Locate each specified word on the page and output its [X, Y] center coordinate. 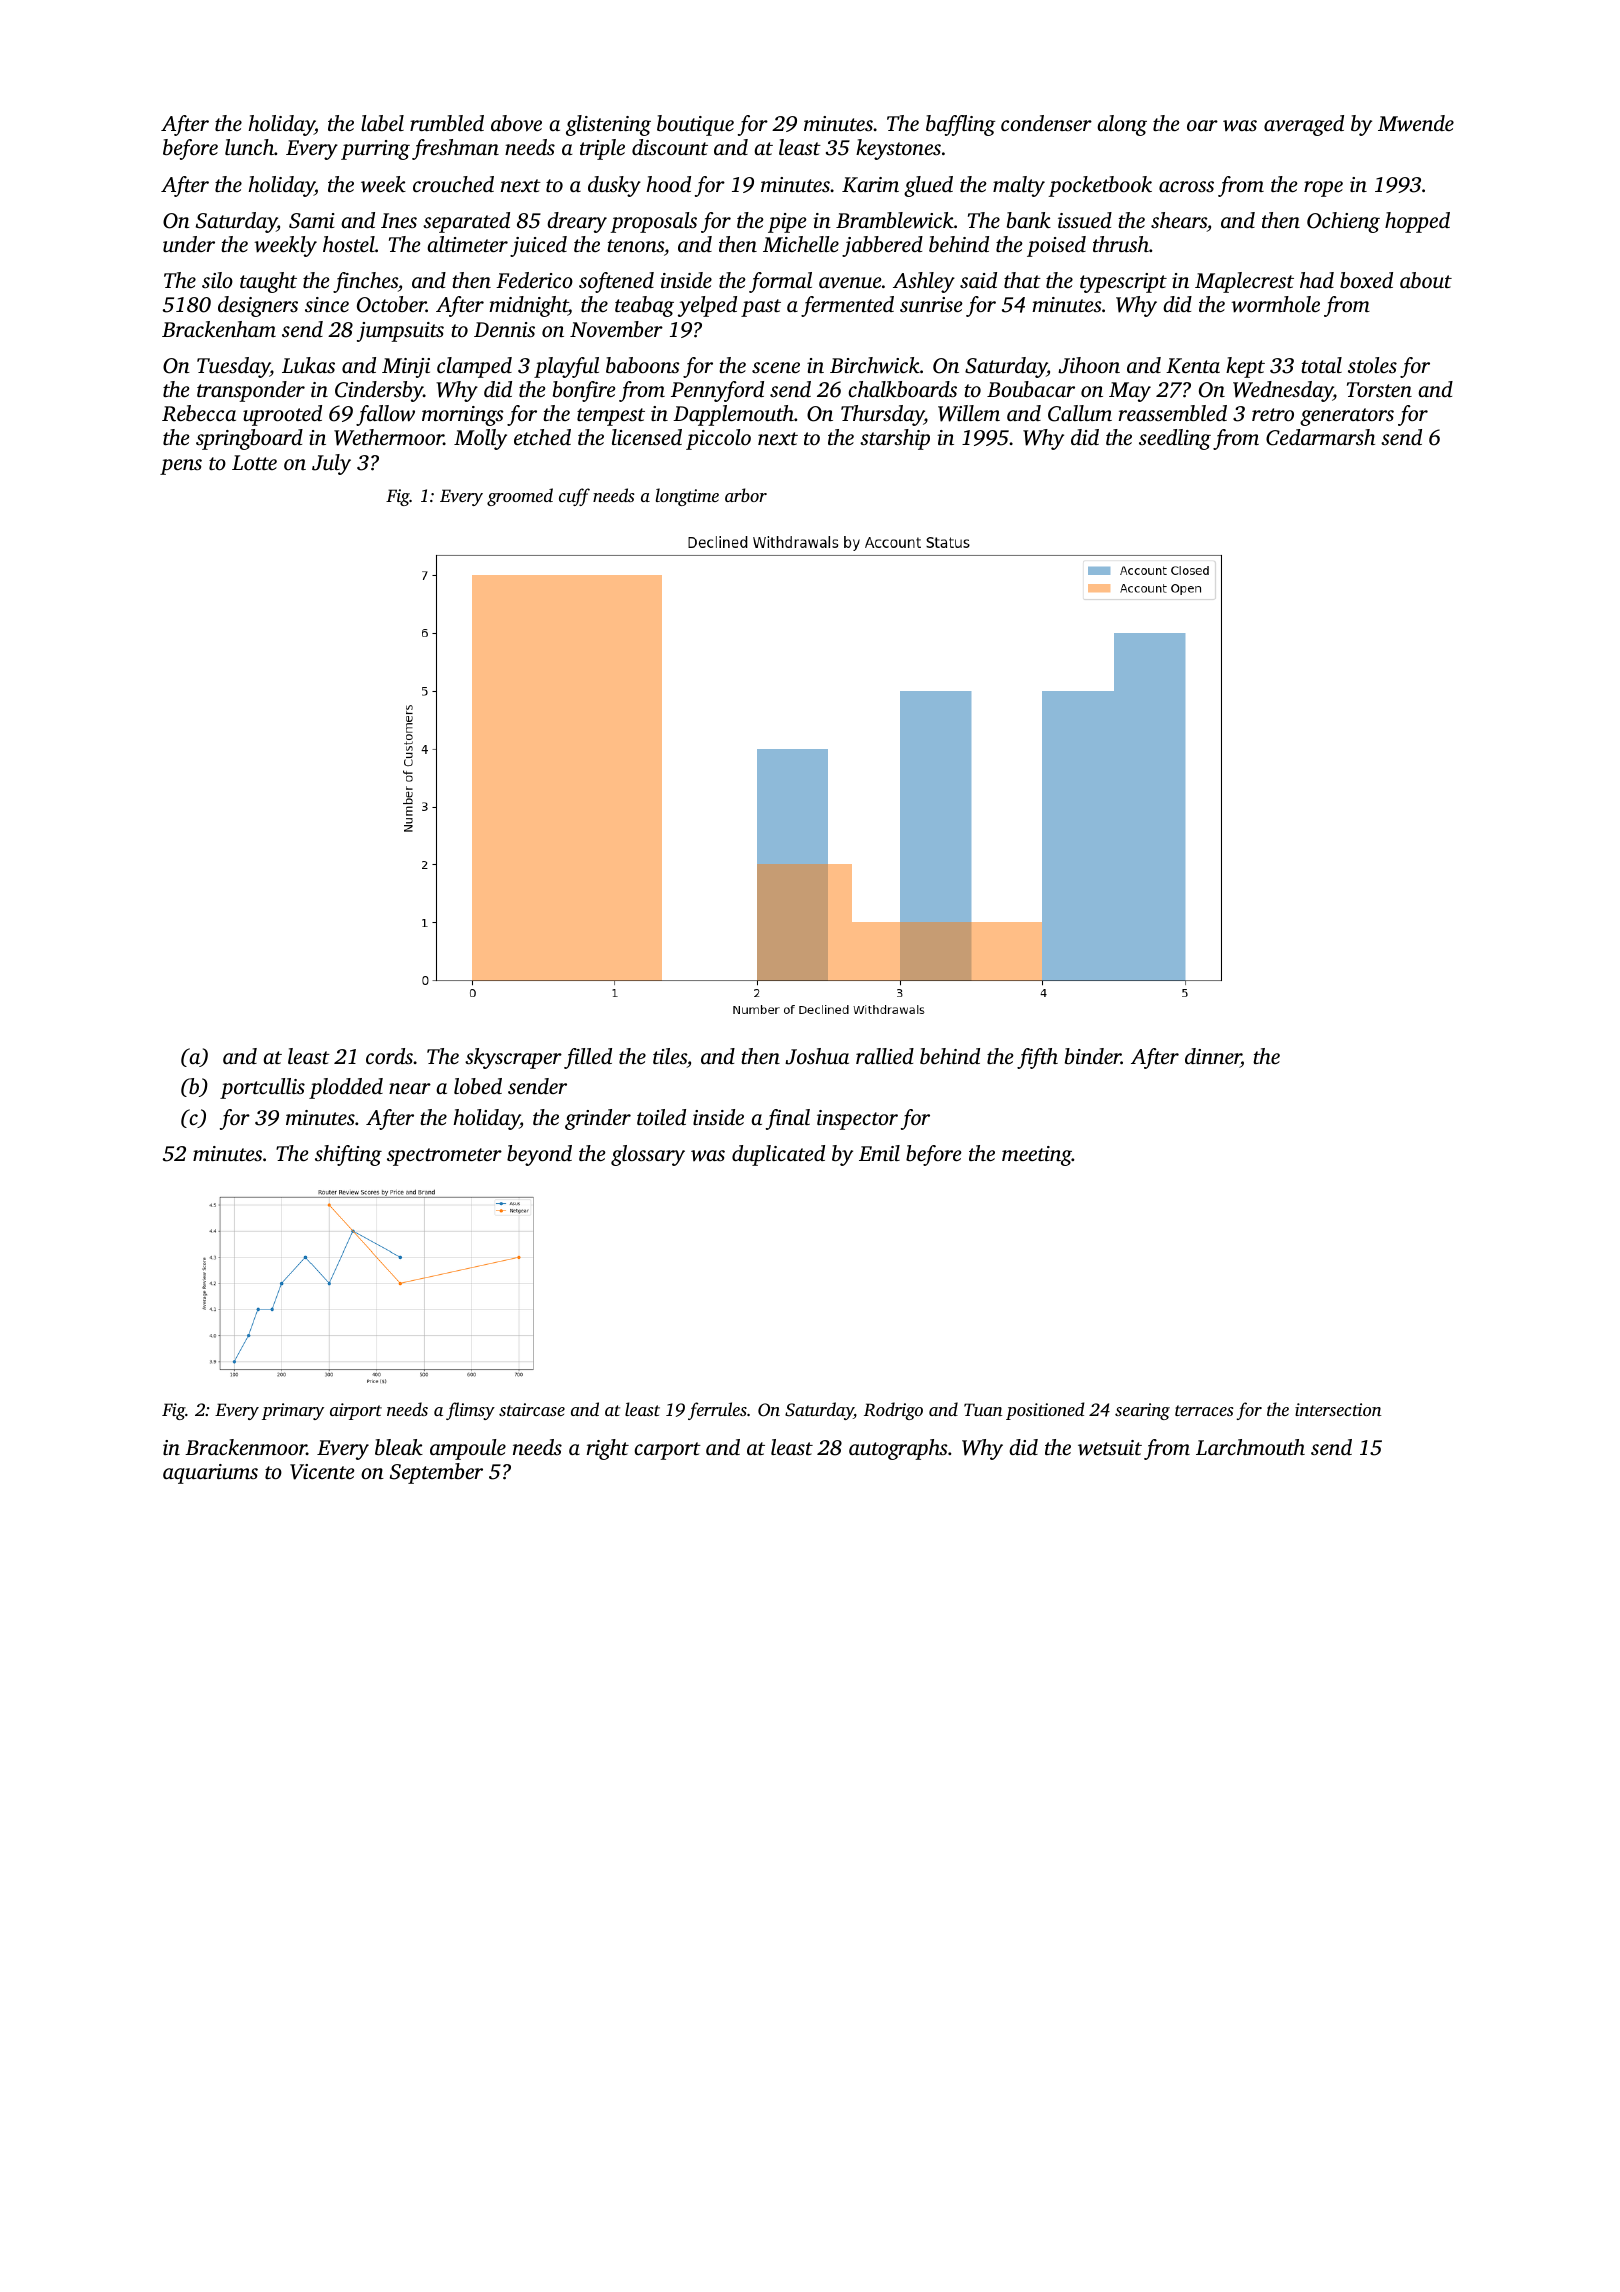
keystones [898, 149]
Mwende [1416, 123]
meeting [1037, 1156]
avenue [850, 282]
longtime [687, 497]
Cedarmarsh [1320, 437]
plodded [346, 1088]
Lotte [254, 462]
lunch [249, 147]
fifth [1037, 1058]
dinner [1213, 1057]
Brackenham [219, 329]
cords [389, 1056]
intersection [1338, 1409]
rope [1323, 189]
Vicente [322, 1472]
